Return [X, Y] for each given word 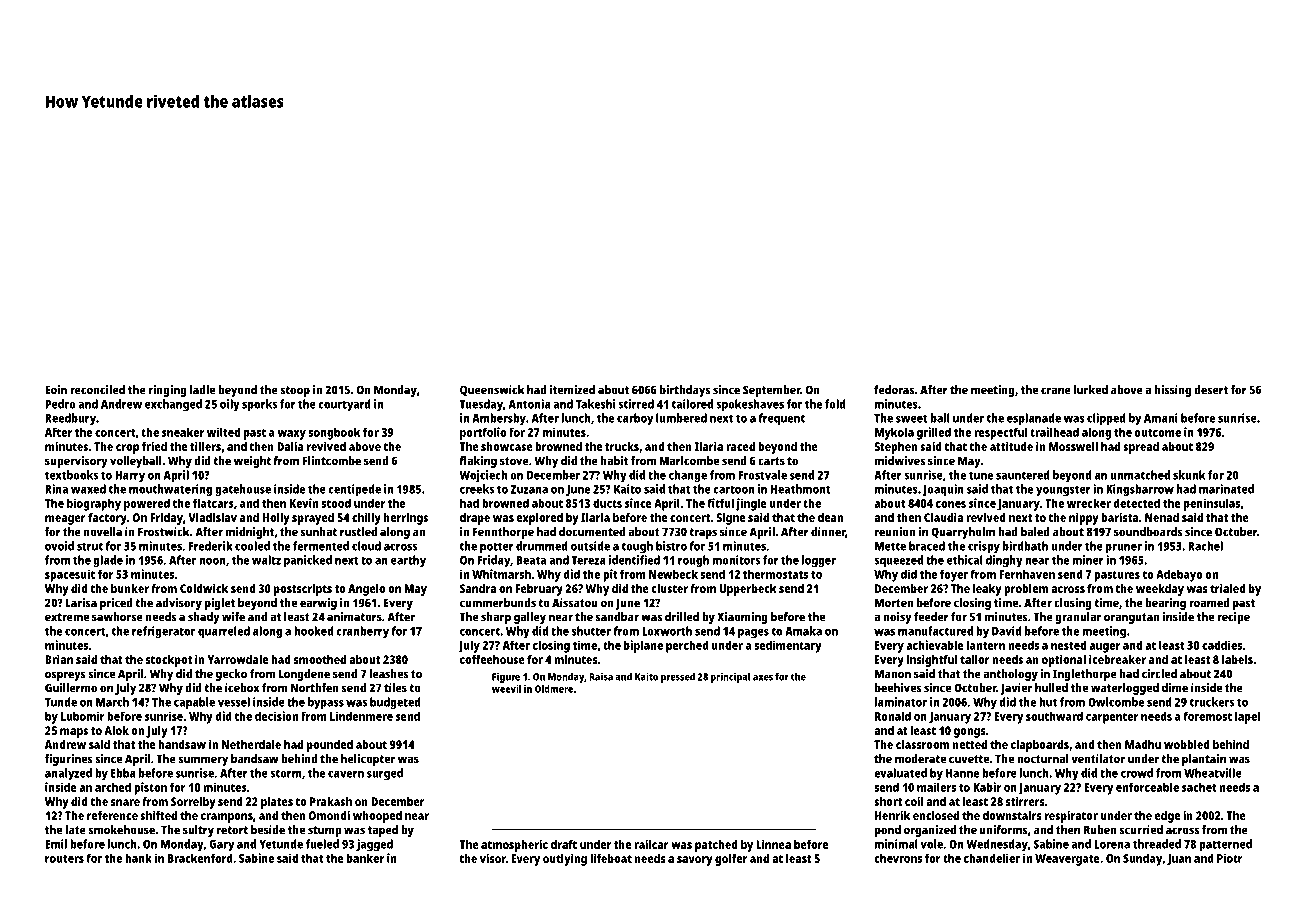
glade [108, 561]
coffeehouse [492, 659]
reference [112, 815]
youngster [1063, 491]
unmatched [1140, 475]
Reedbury [70, 419]
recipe [1233, 618]
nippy [1084, 519]
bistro [671, 546]
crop [127, 449]
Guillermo [71, 688]
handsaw [182, 744]
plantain [1204, 760]
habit [614, 461]
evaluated [900, 773]
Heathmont [801, 489]
